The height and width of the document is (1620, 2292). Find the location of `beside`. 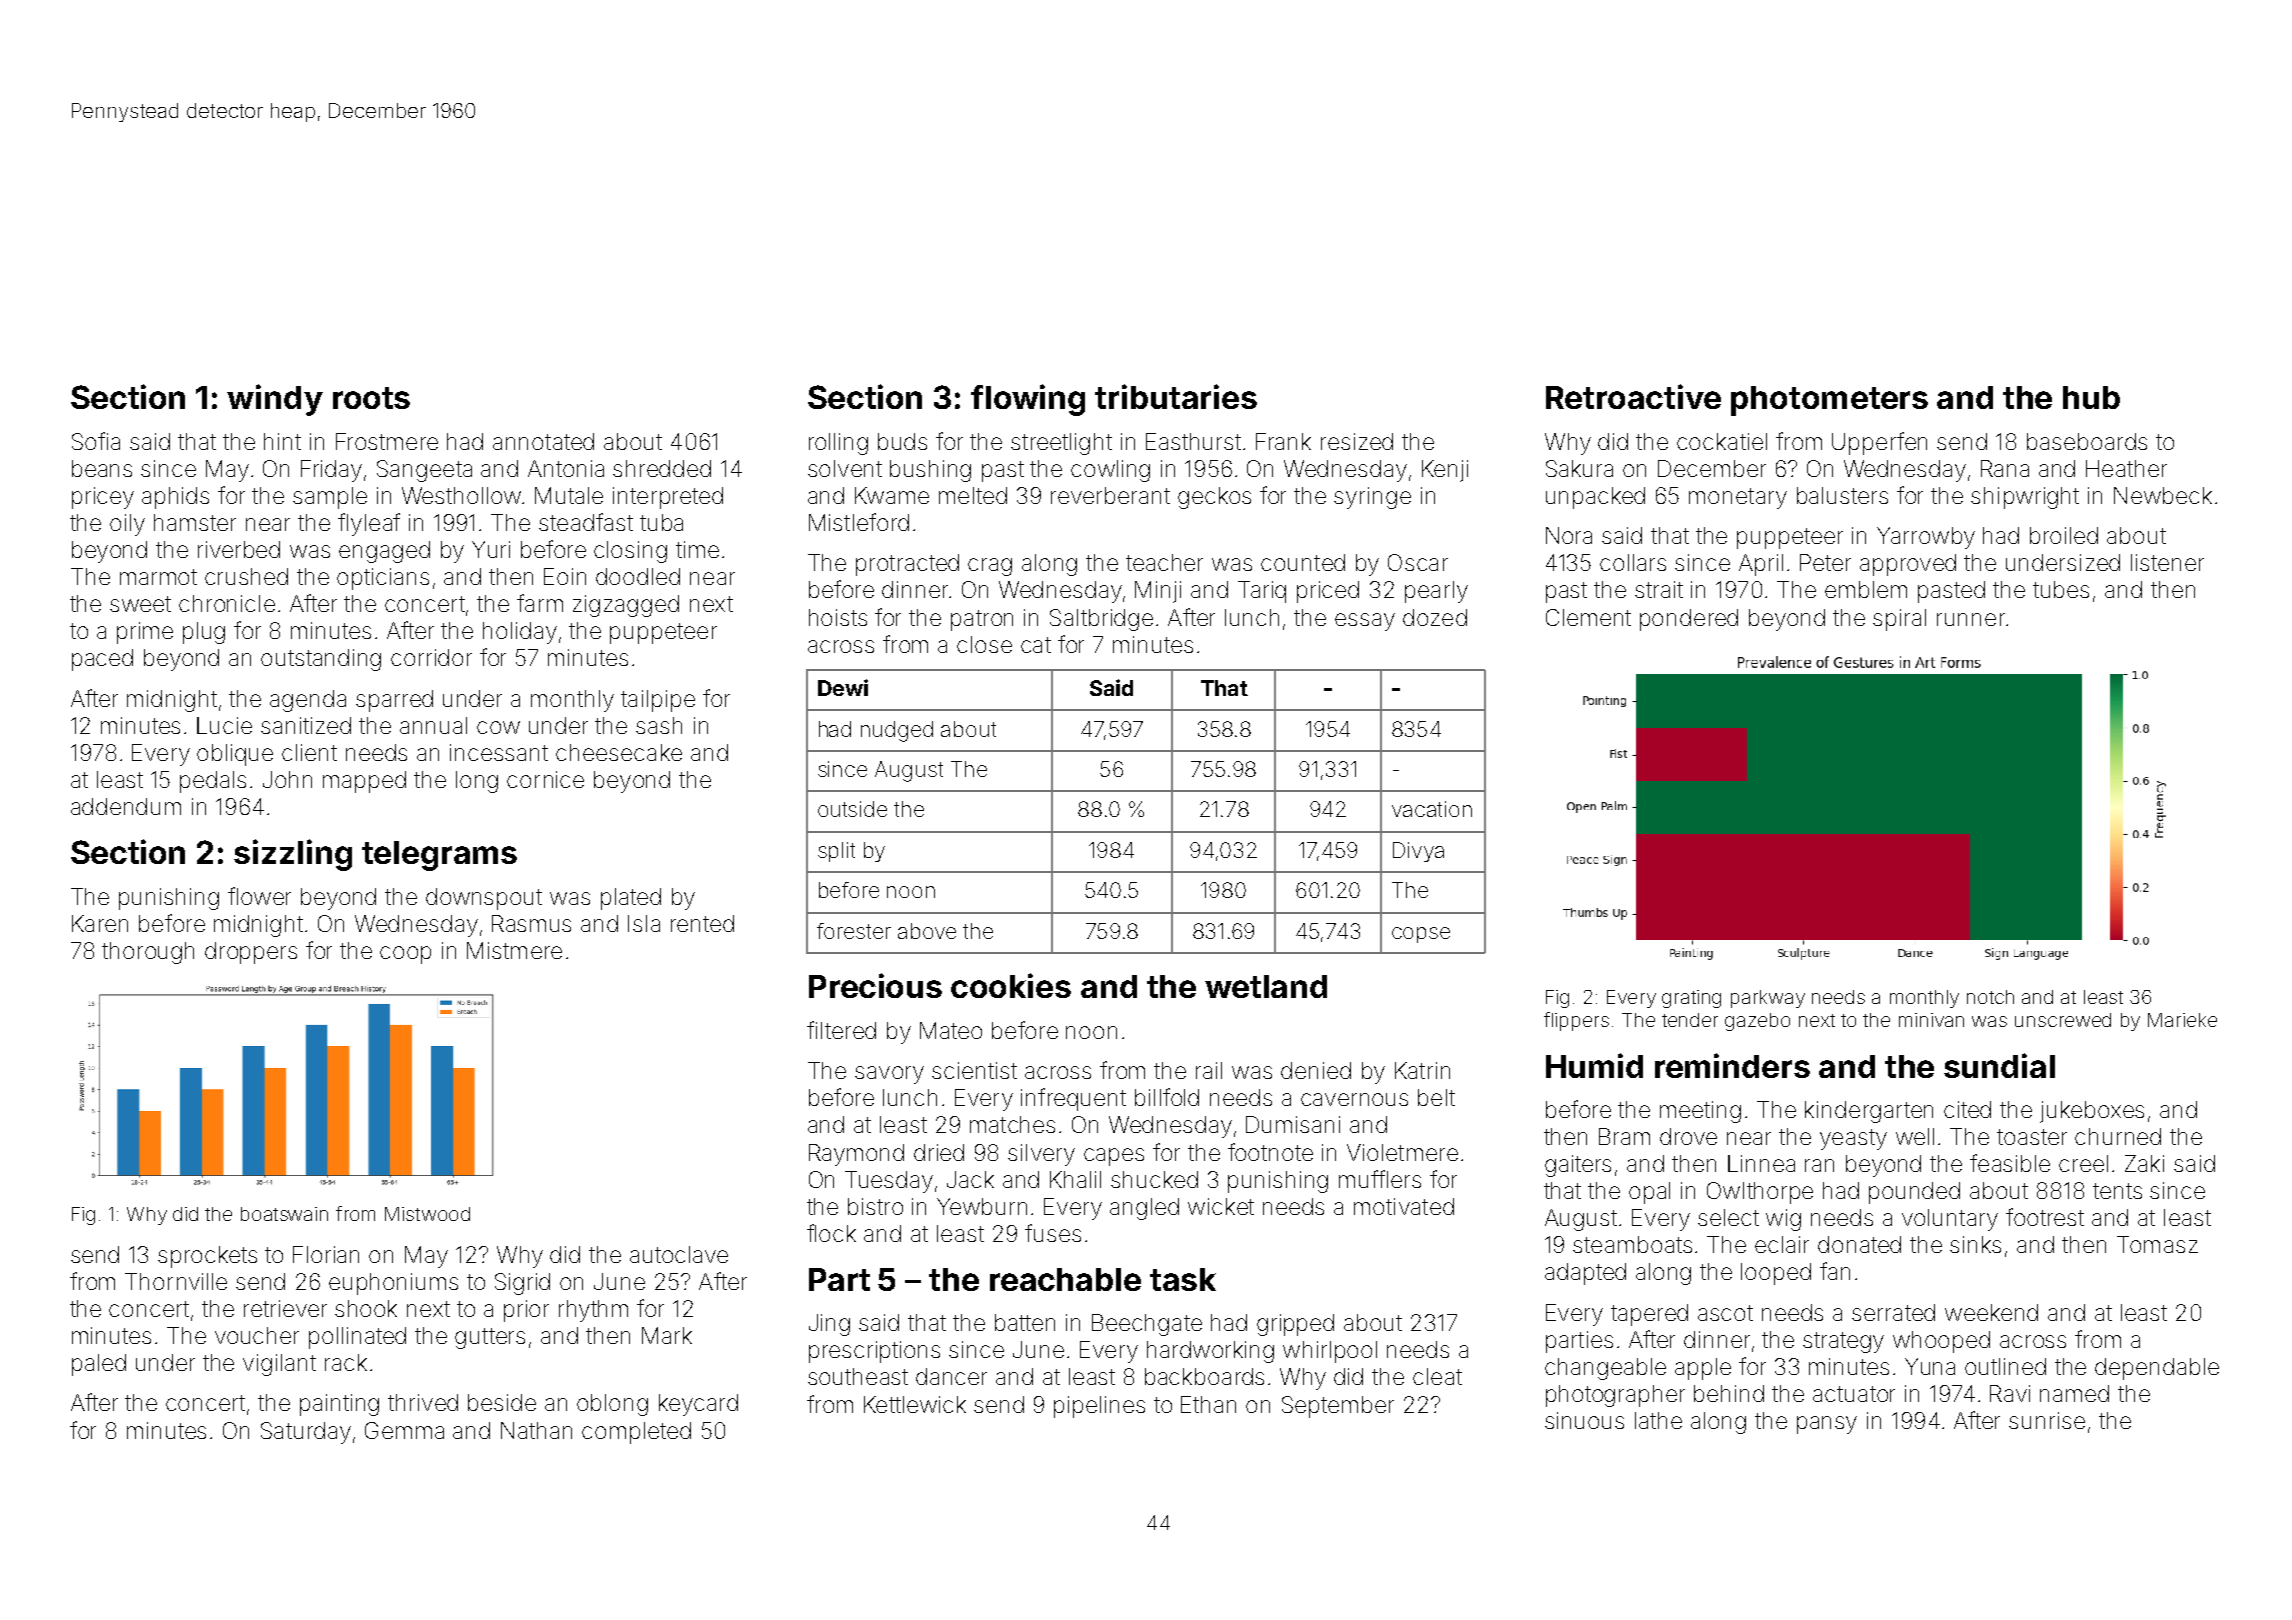

beside is located at coordinates (502, 1402).
